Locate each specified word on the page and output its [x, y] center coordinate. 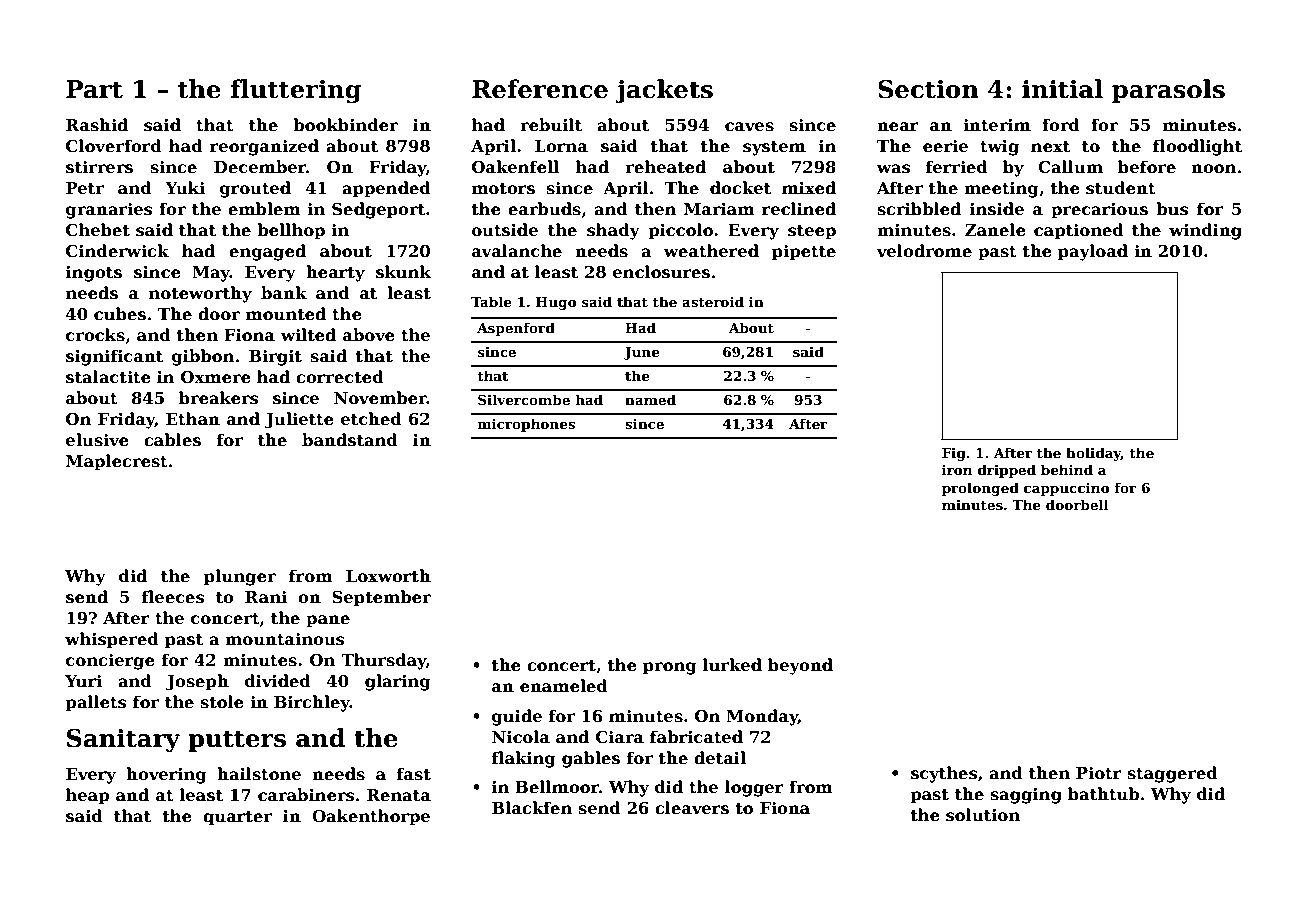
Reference [540, 89]
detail [720, 758]
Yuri [83, 681]
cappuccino [1066, 489]
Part [94, 89]
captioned [1079, 231]
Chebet [98, 230]
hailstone [259, 774]
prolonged [980, 489]
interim [997, 125]
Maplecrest [117, 462]
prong [670, 668]
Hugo [556, 303]
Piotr [1099, 773]
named [650, 399]
